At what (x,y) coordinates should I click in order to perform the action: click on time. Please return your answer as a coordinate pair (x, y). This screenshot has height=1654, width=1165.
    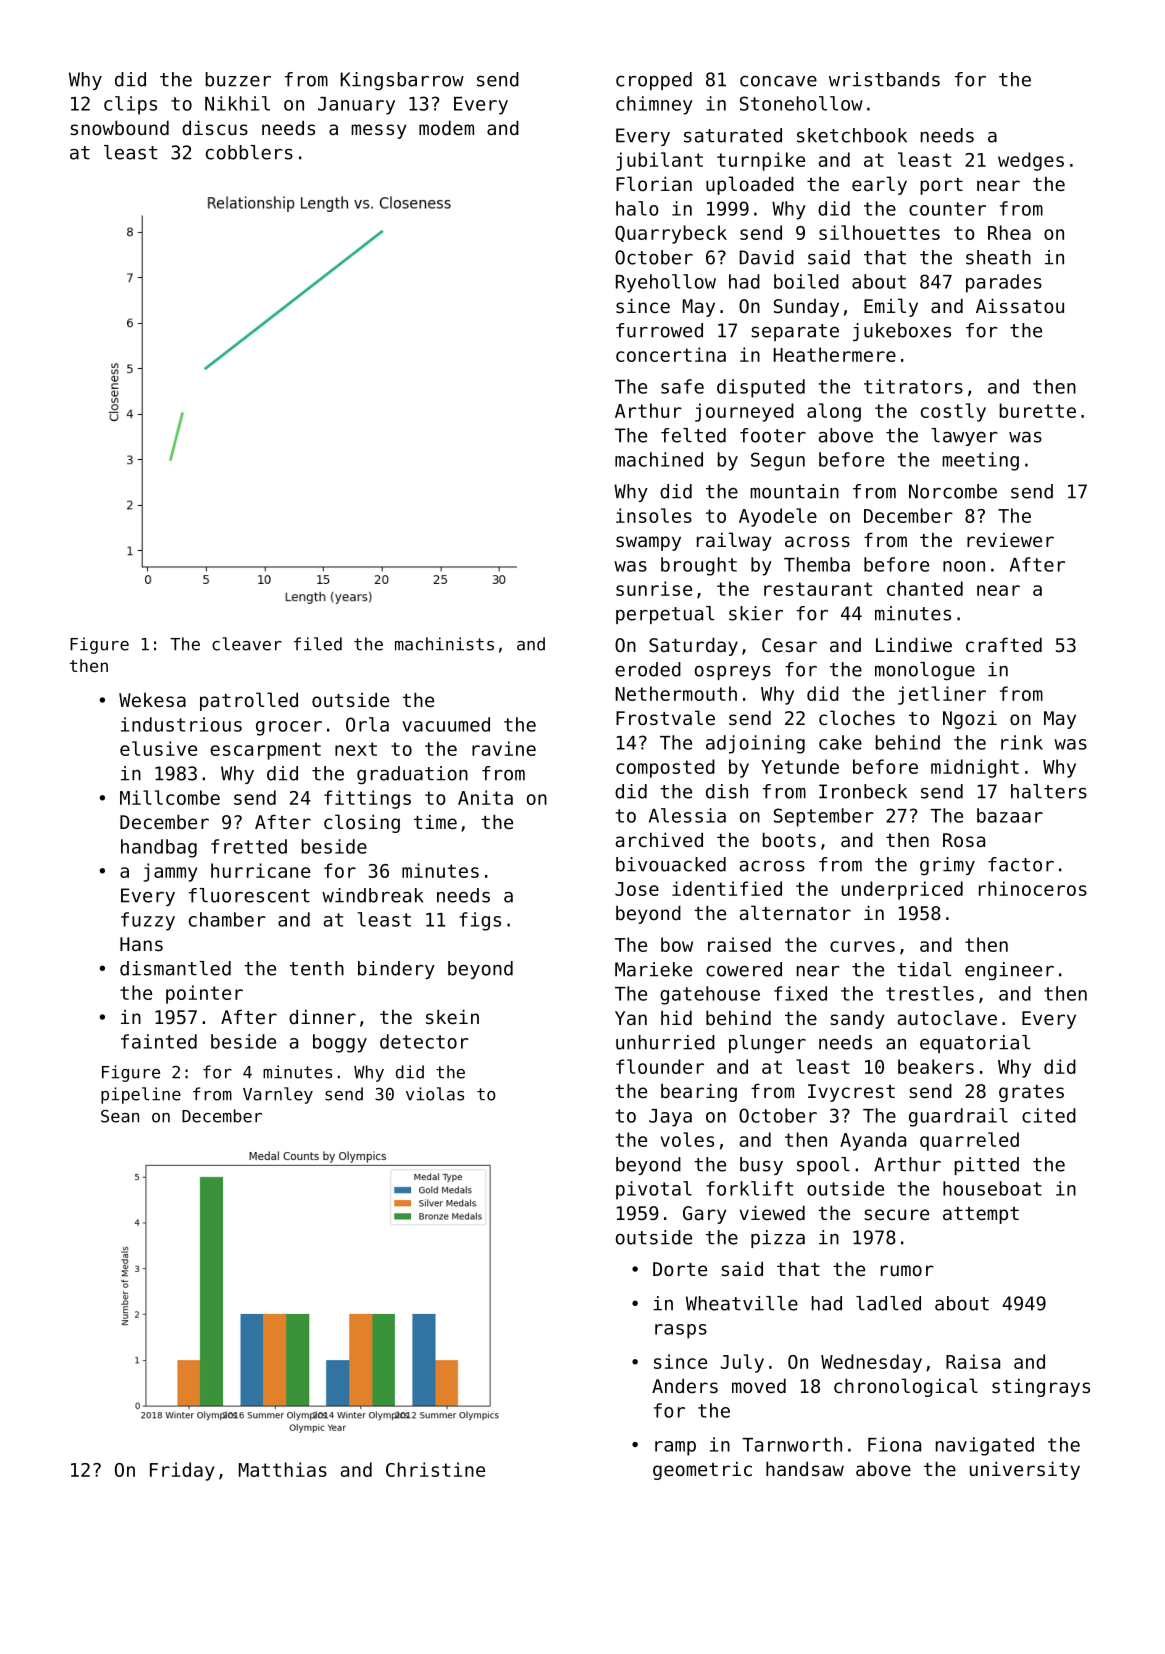
    Looking at the image, I should click on (435, 821).
